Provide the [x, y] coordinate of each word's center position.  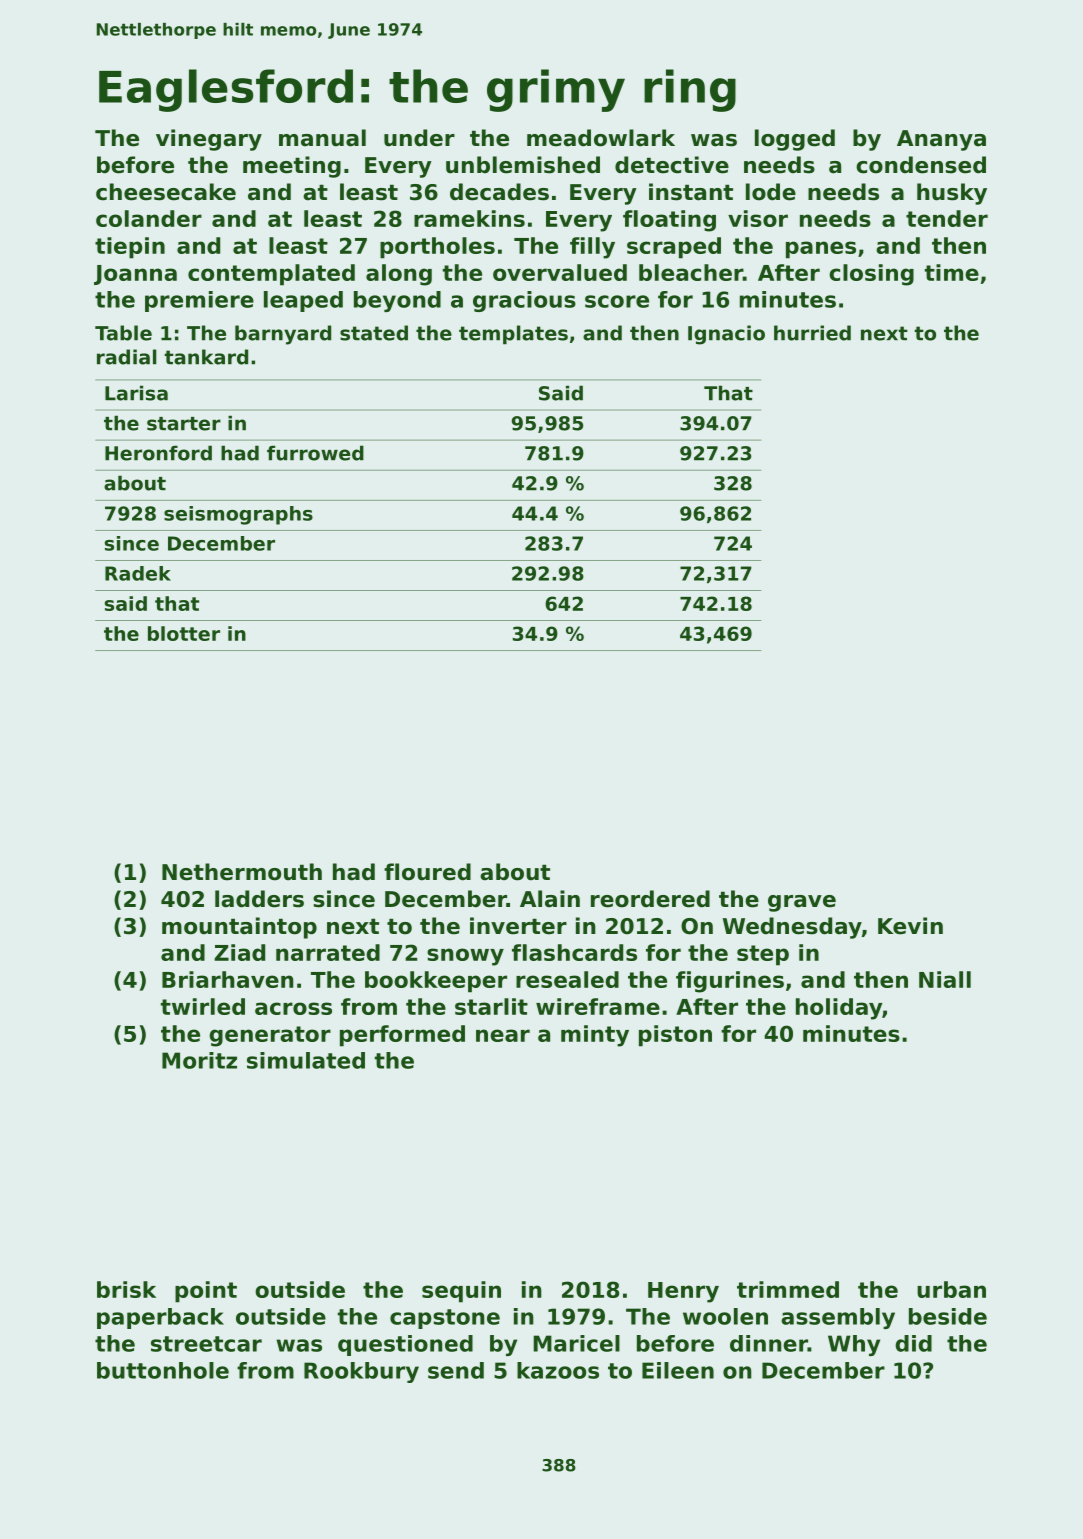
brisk [126, 1289]
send [456, 1370]
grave [802, 903]
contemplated [271, 275]
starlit [491, 1006]
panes [821, 250]
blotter [184, 633]
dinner [769, 1343]
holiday [839, 1009]
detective [672, 165]
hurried [812, 333]
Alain [550, 899]
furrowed [315, 453]
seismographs [238, 515]
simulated [306, 1060]
